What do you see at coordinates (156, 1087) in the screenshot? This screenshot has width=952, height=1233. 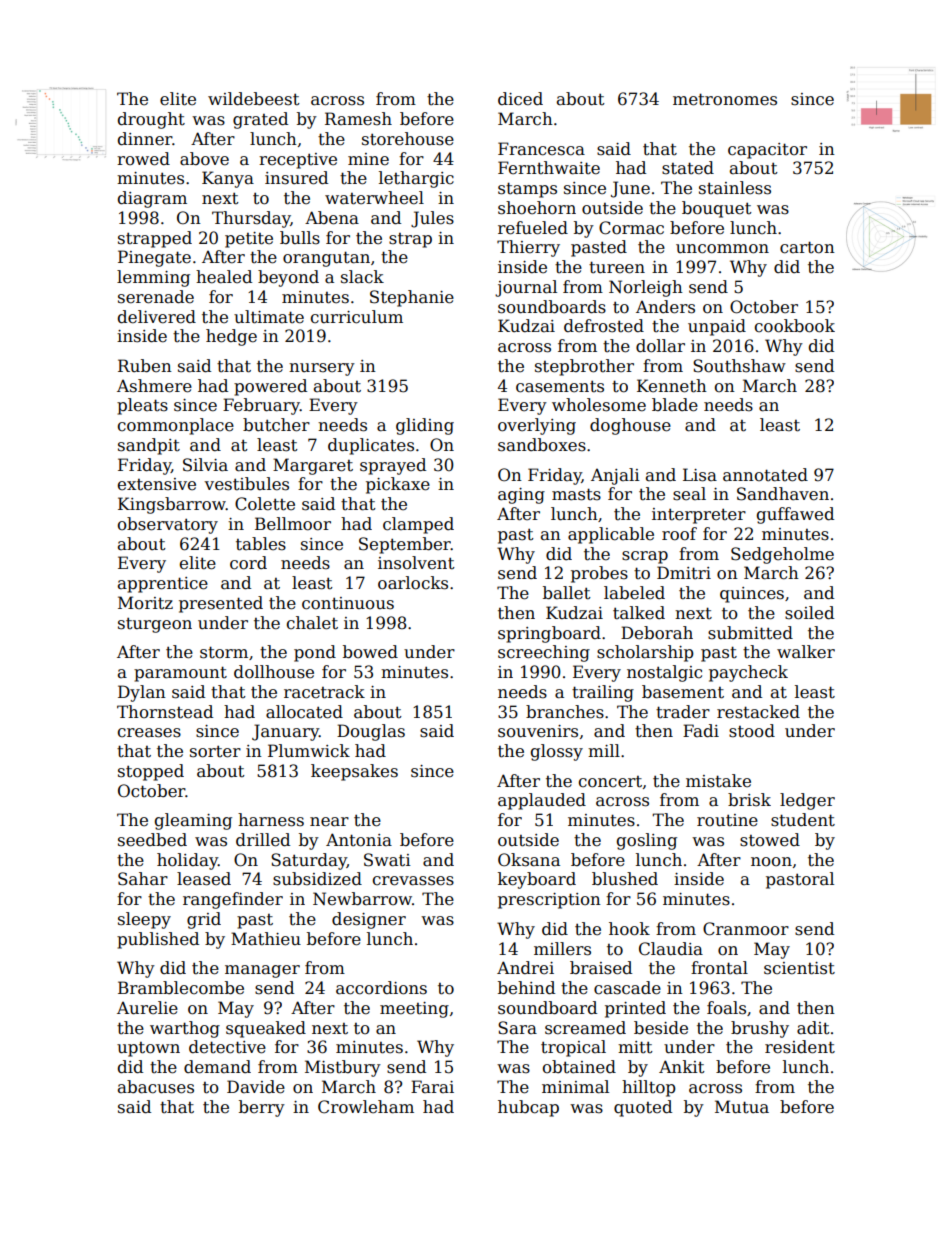 I see `abacuses` at bounding box center [156, 1087].
